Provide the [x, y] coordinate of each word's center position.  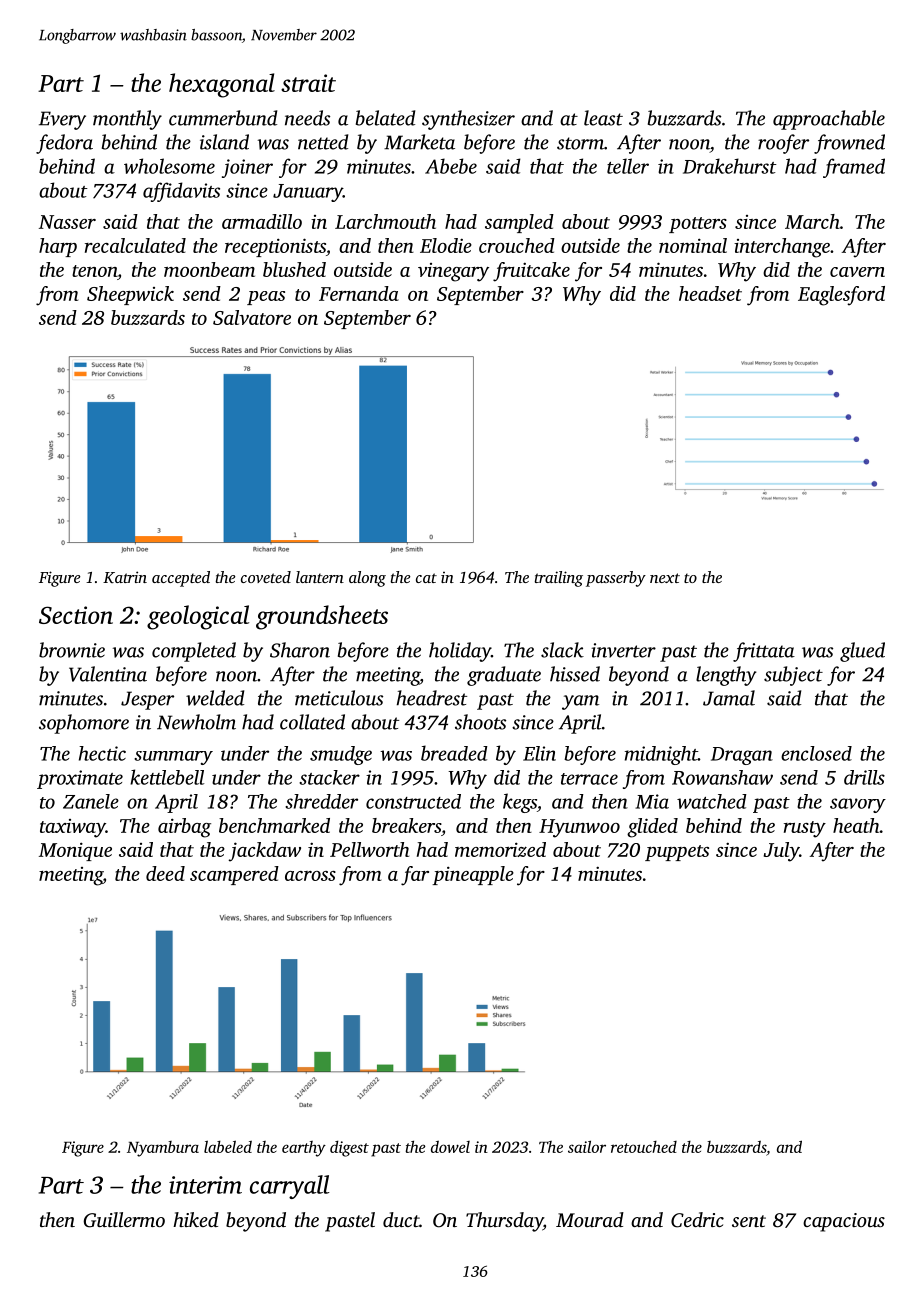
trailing [558, 579]
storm [580, 143]
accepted [181, 579]
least [603, 118]
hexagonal [222, 85]
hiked [196, 1219]
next [665, 578]
